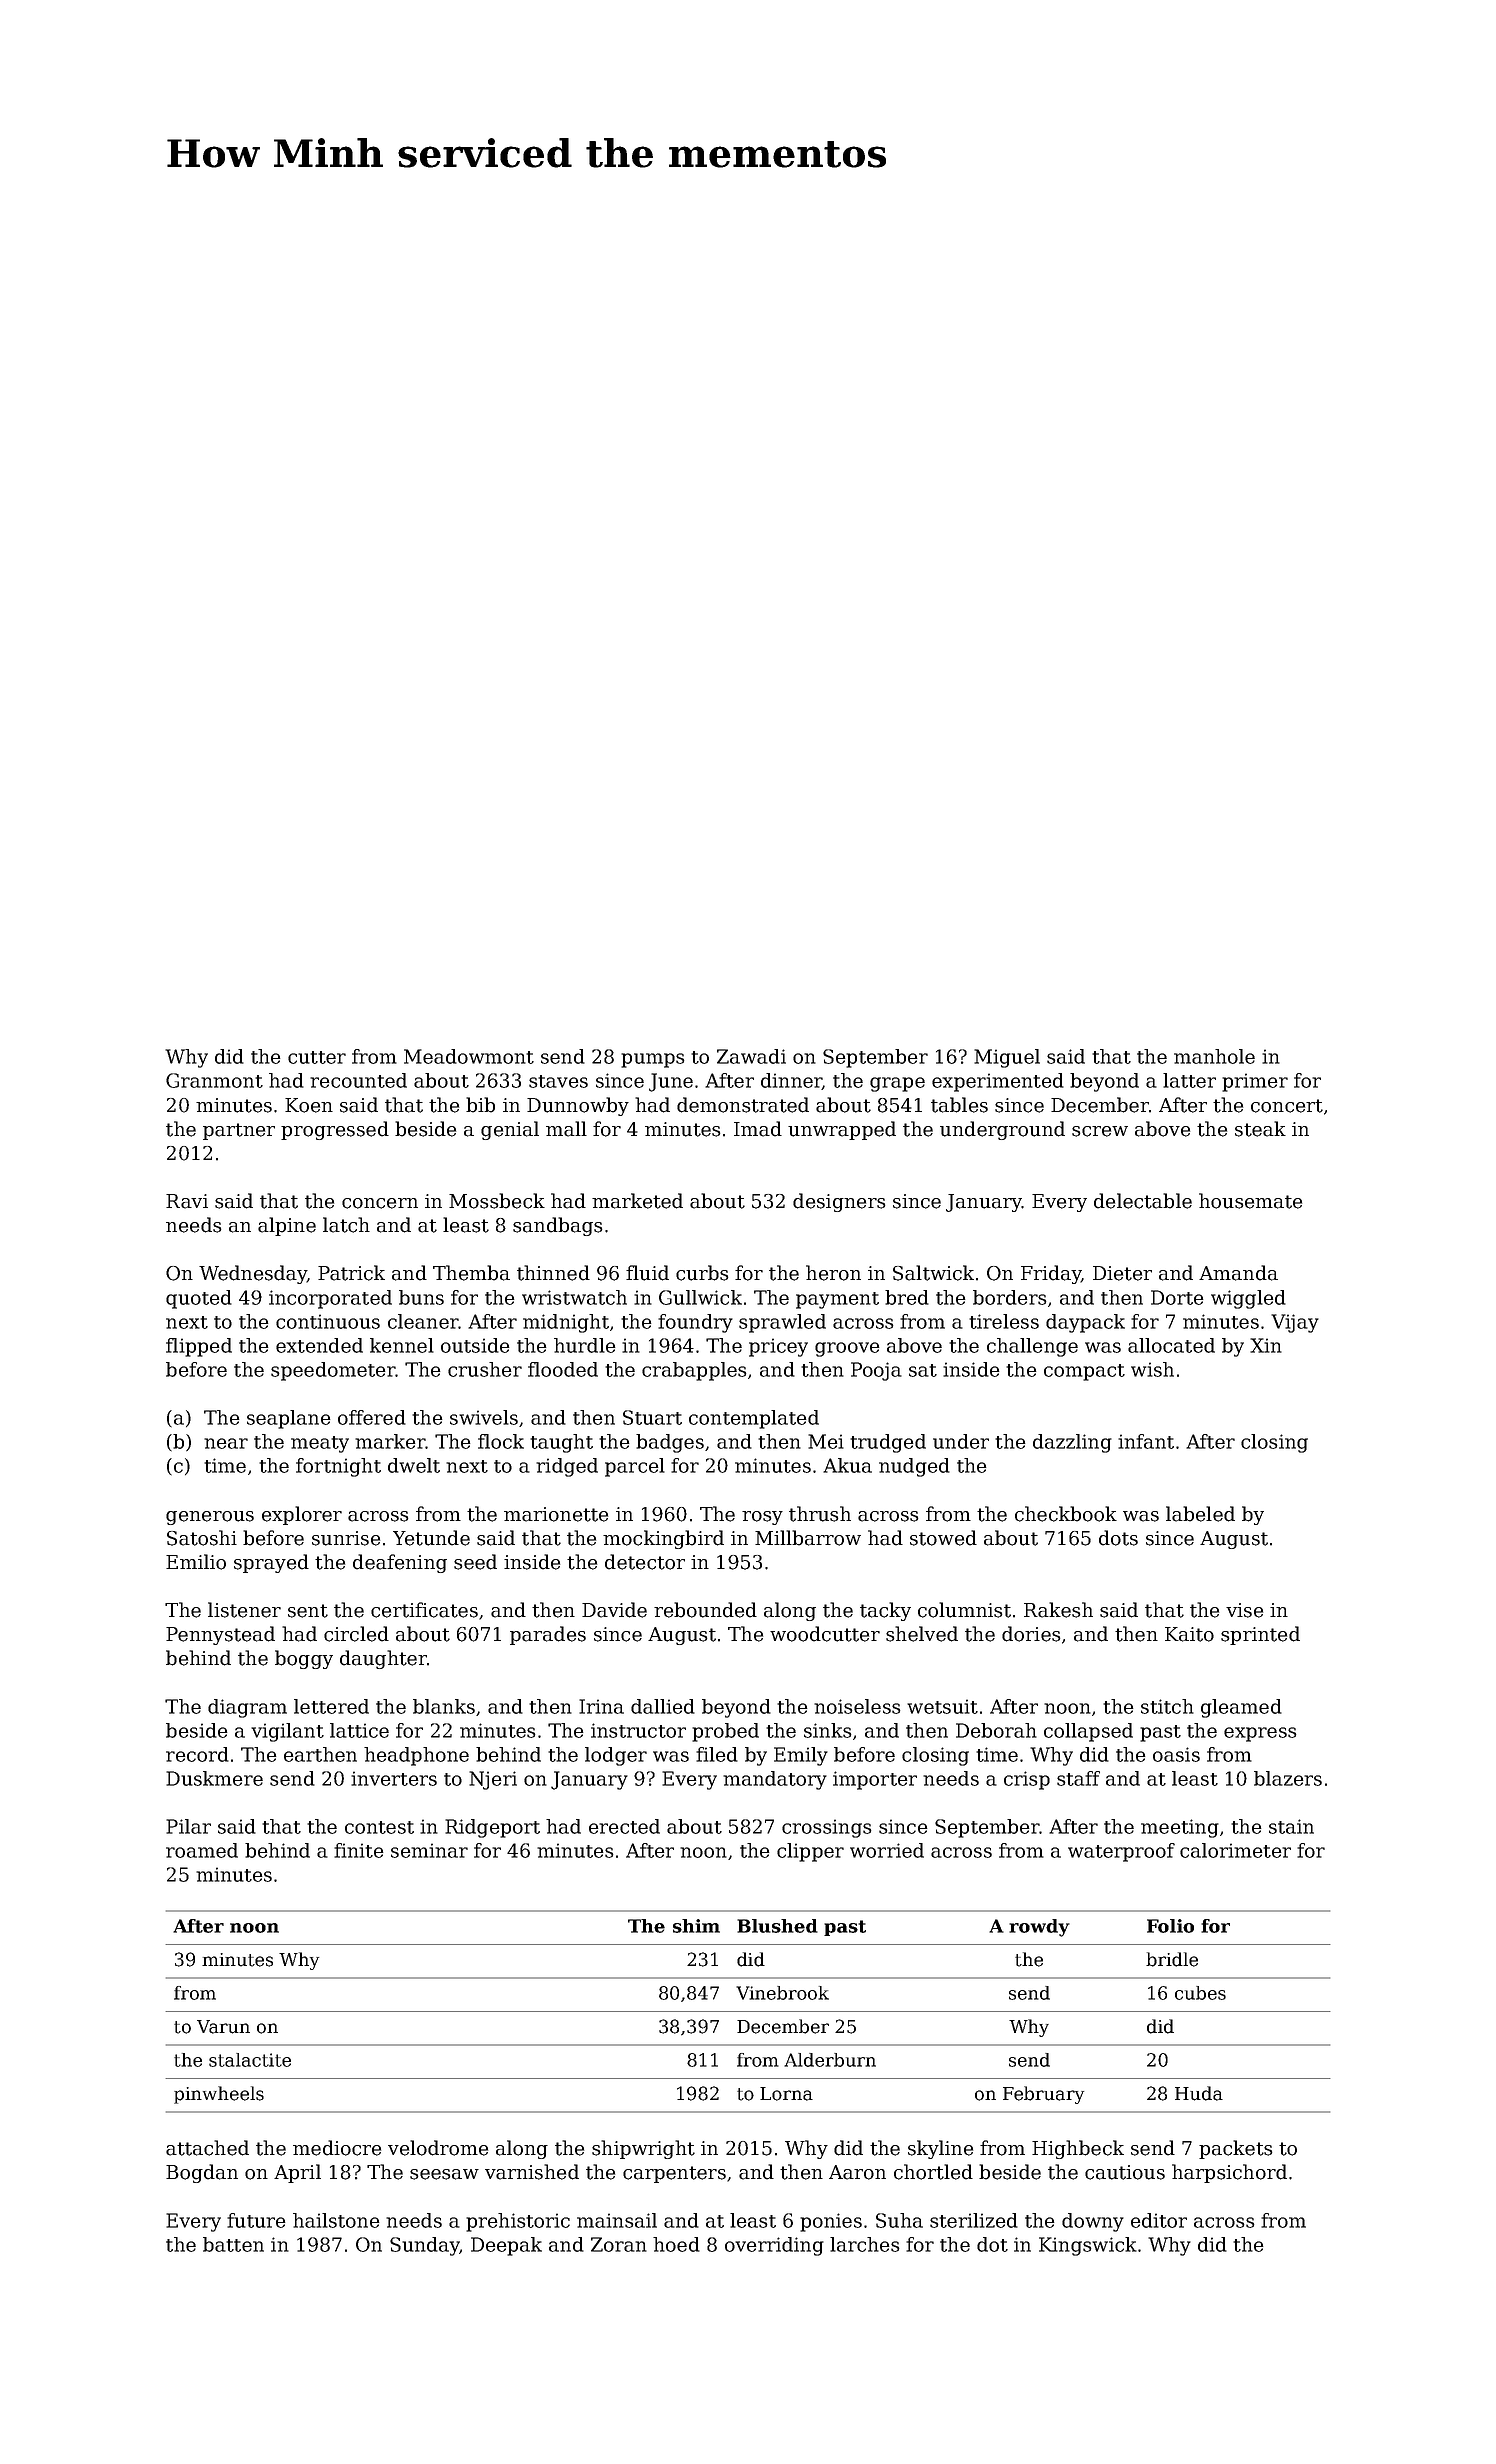 The image size is (1496, 2464). Describe the element at coordinates (791, 1081) in the screenshot. I see `dinner` at that location.
